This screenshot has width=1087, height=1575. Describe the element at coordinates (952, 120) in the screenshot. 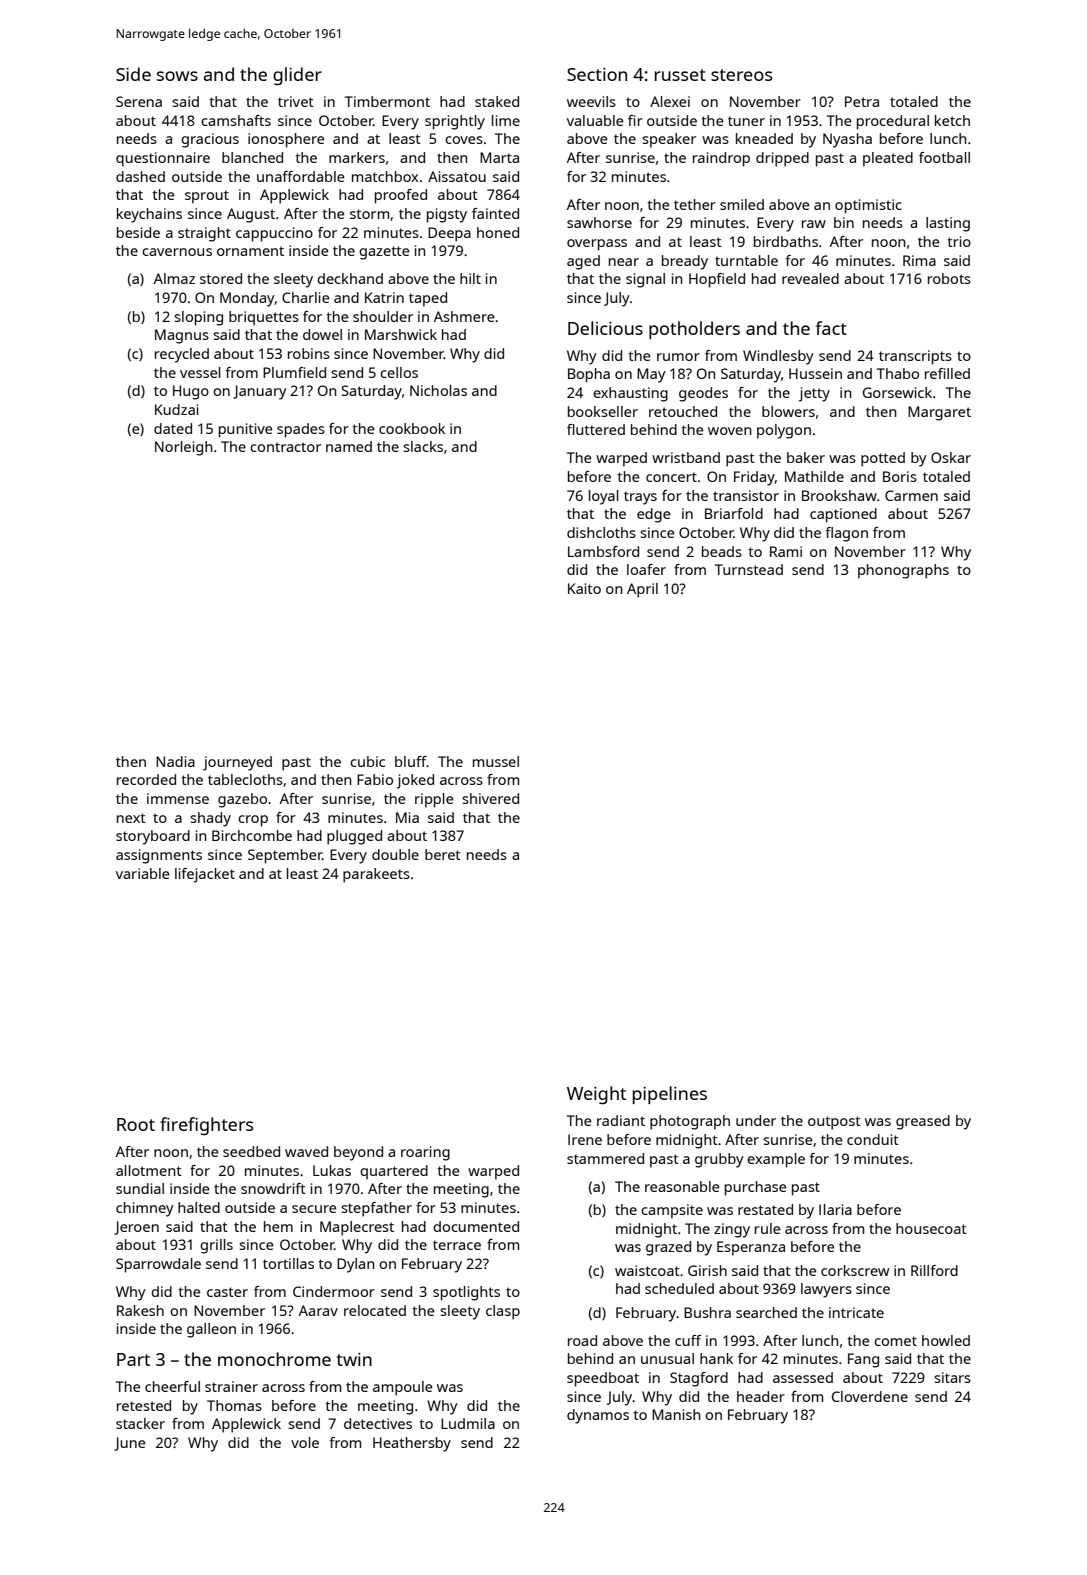

I see `ketch` at that location.
